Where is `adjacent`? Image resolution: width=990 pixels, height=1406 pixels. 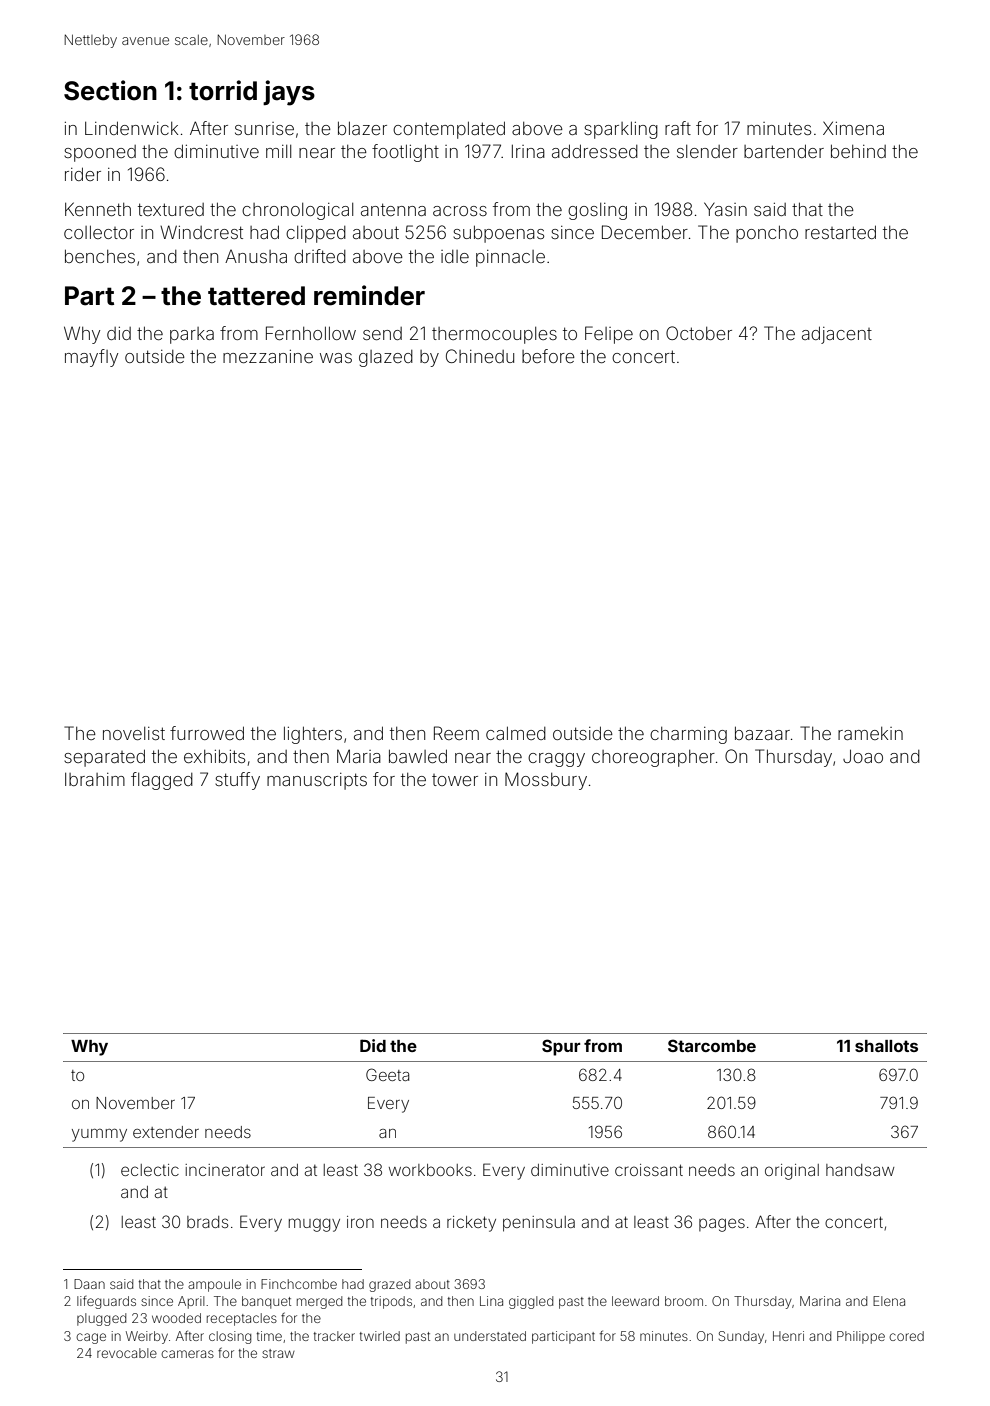 adjacent is located at coordinates (837, 335).
